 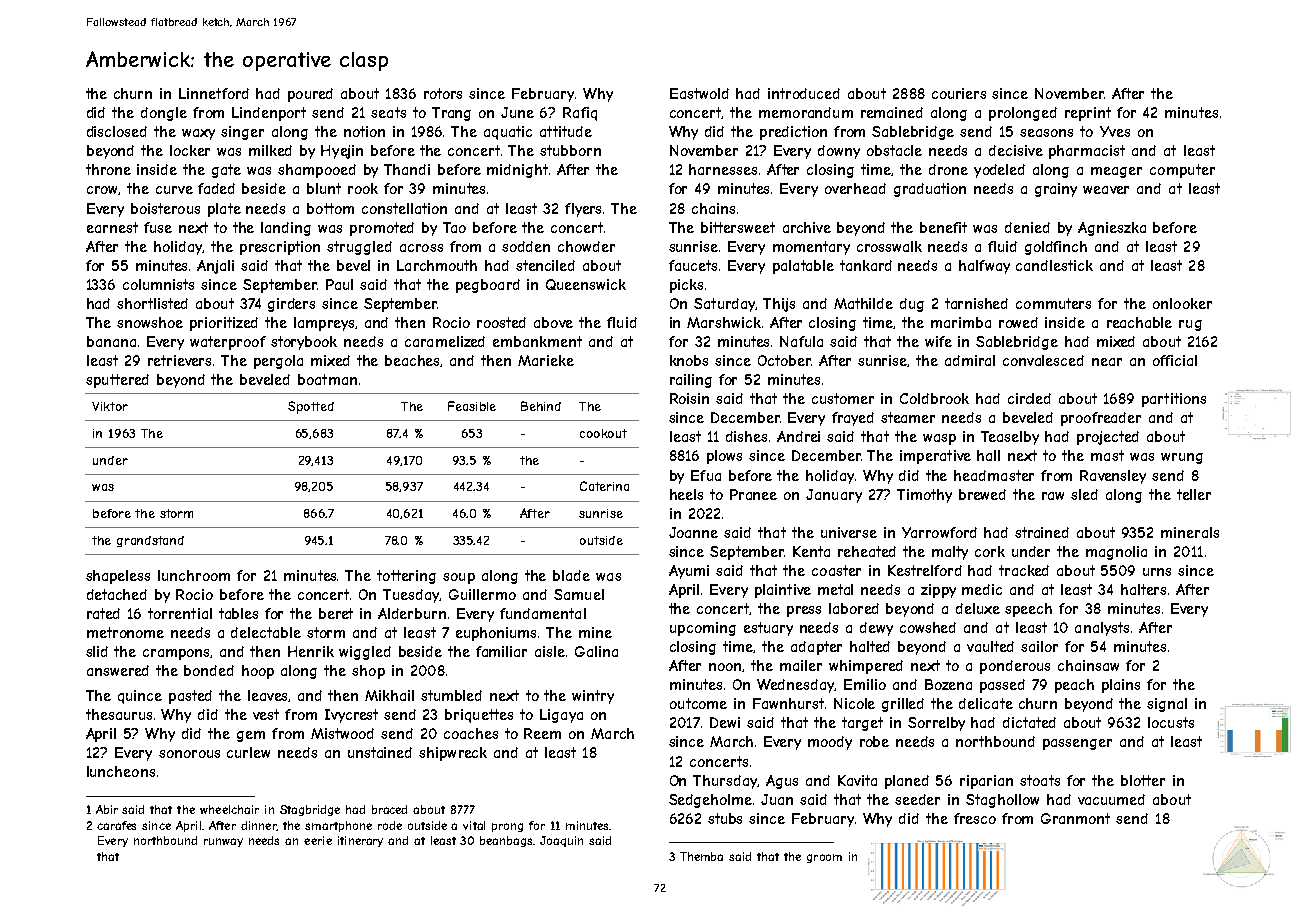 What do you see at coordinates (1010, 438) in the document?
I see `Teaselby` at bounding box center [1010, 438].
